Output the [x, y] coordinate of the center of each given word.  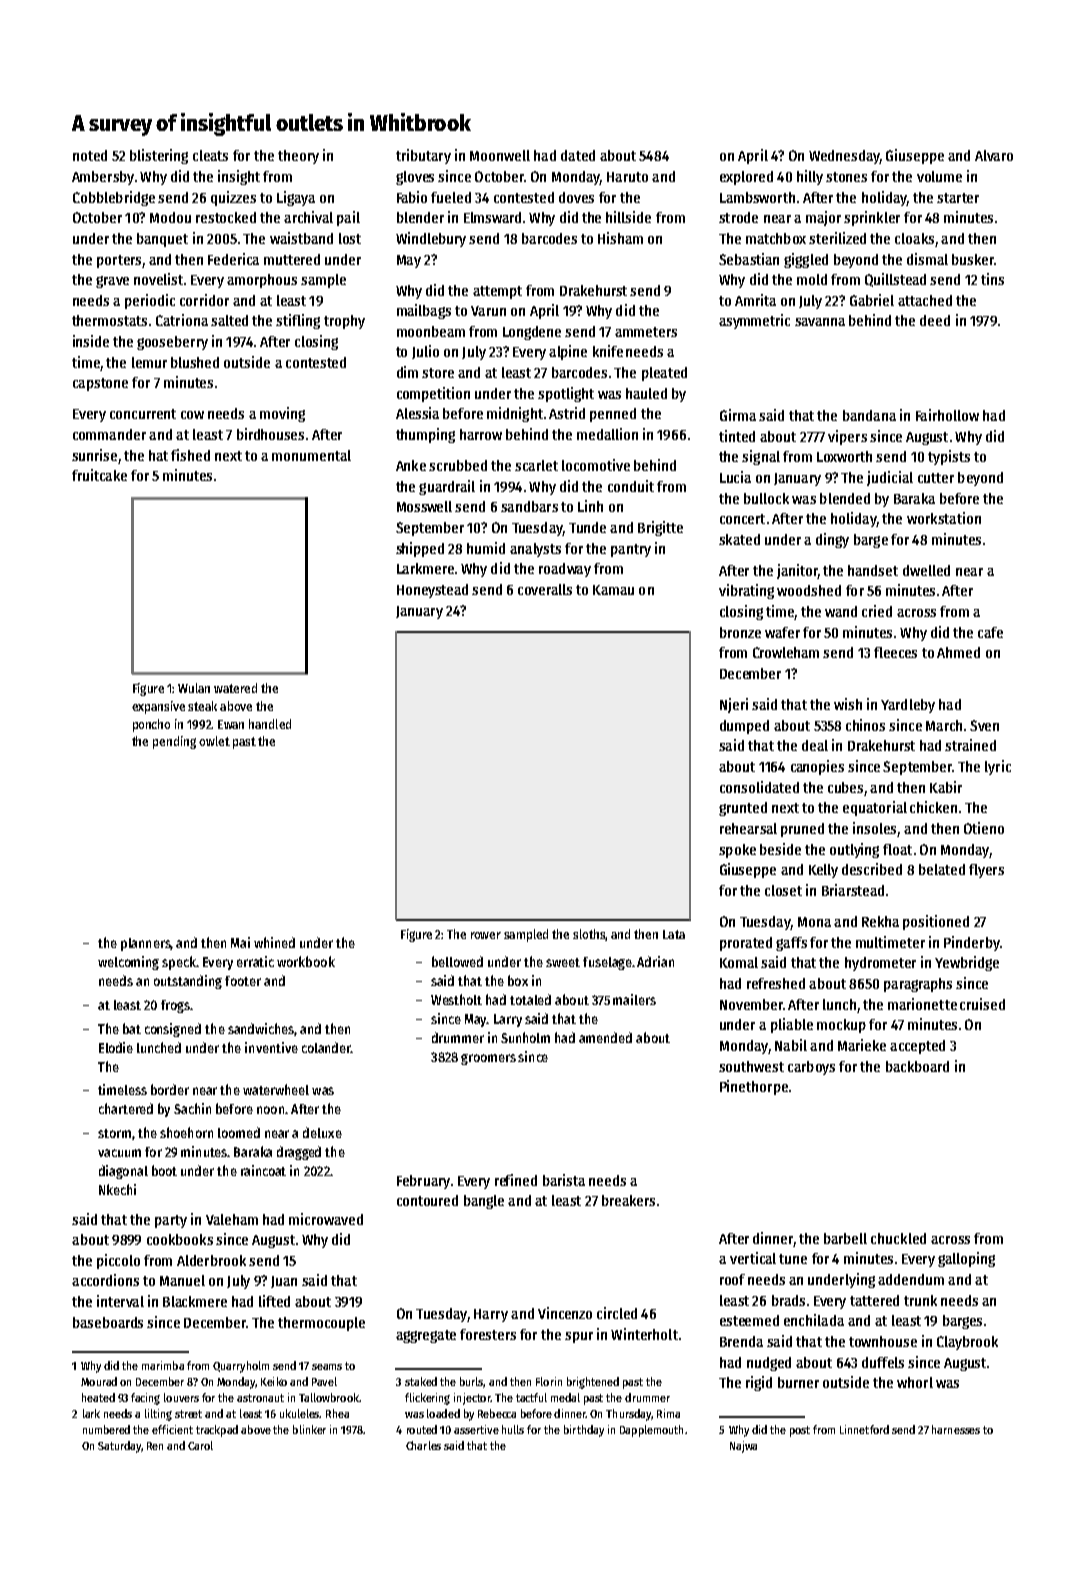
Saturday [119, 1447]
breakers [628, 1200]
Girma [738, 415]
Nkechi [117, 1189]
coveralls [545, 589]
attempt [497, 292]
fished [190, 455]
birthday [584, 1431]
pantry [631, 550]
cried [877, 611]
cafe [990, 632]
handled [270, 724]
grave [112, 282]
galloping [966, 1259]
